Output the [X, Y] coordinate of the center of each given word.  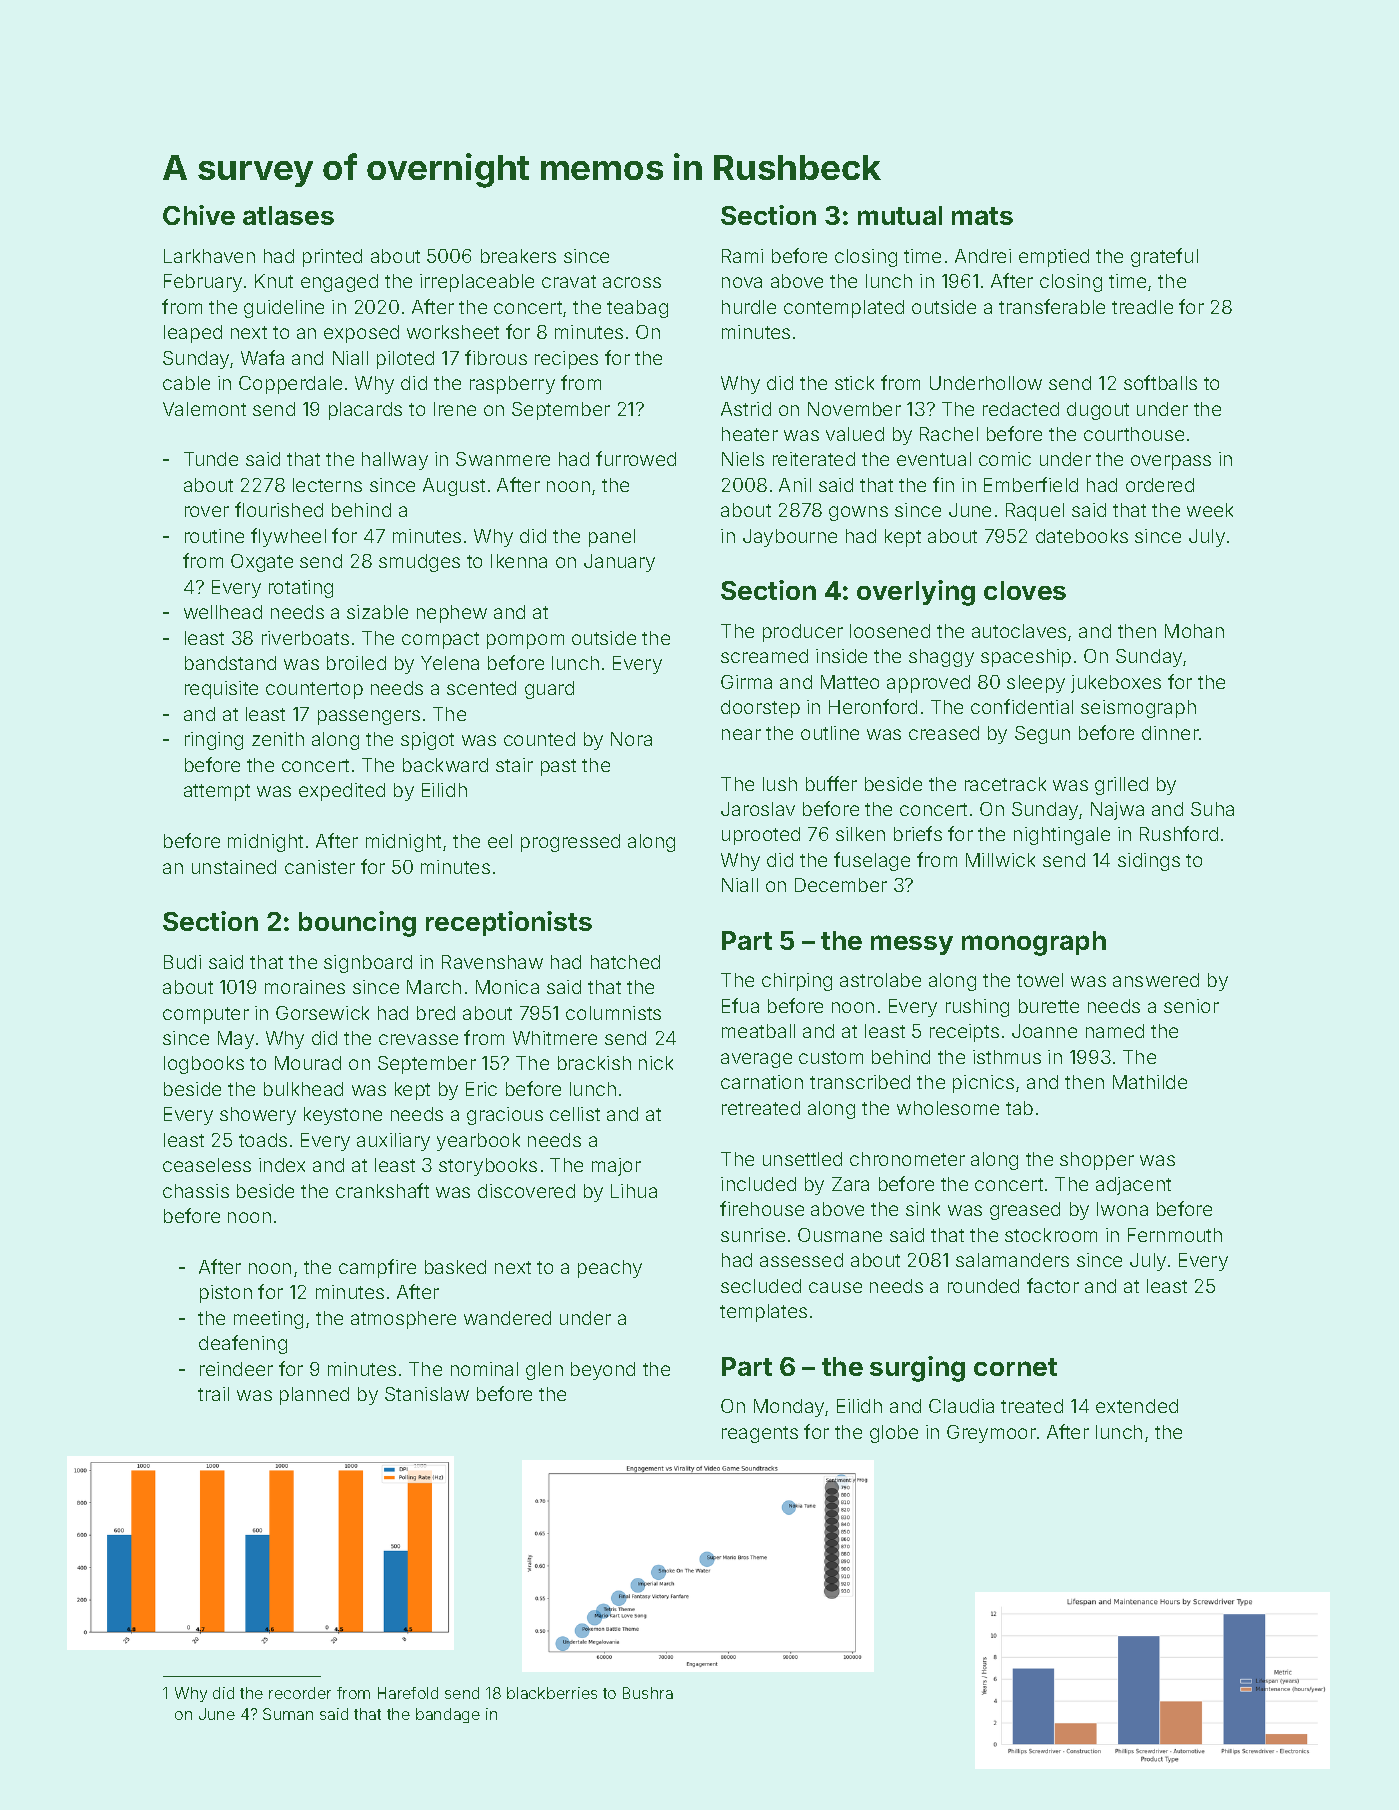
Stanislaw [427, 1394]
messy [912, 945]
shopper [1097, 1161]
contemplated [844, 309]
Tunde [211, 459]
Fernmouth [1175, 1235]
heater [750, 434]
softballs [1160, 382]
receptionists [509, 923]
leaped [193, 334]
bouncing [357, 924]
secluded [761, 1286]
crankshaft [382, 1190]
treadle [1142, 307]
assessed [801, 1260]
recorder [300, 1693]
